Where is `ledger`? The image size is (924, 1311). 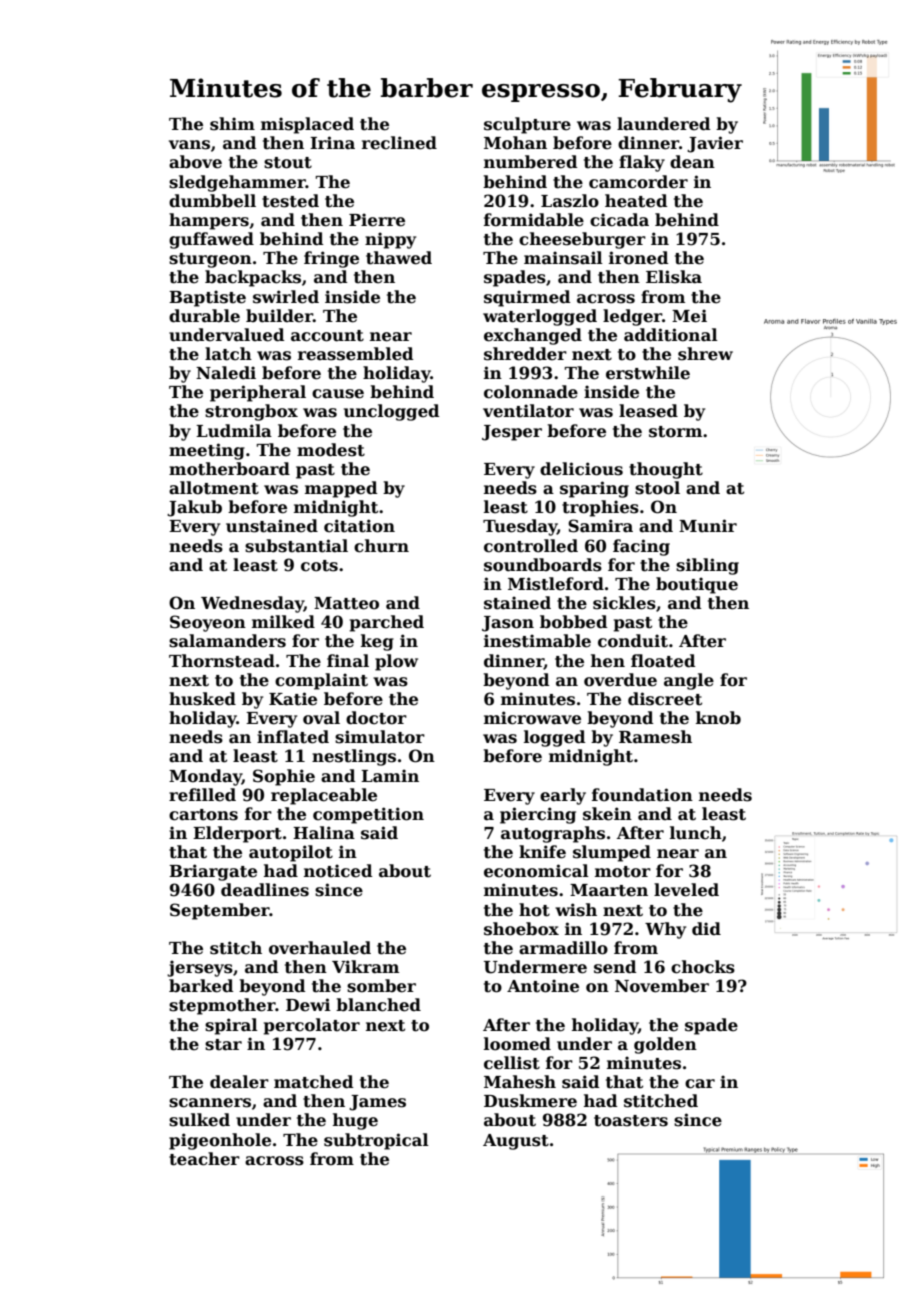 ledger is located at coordinates (632, 317).
